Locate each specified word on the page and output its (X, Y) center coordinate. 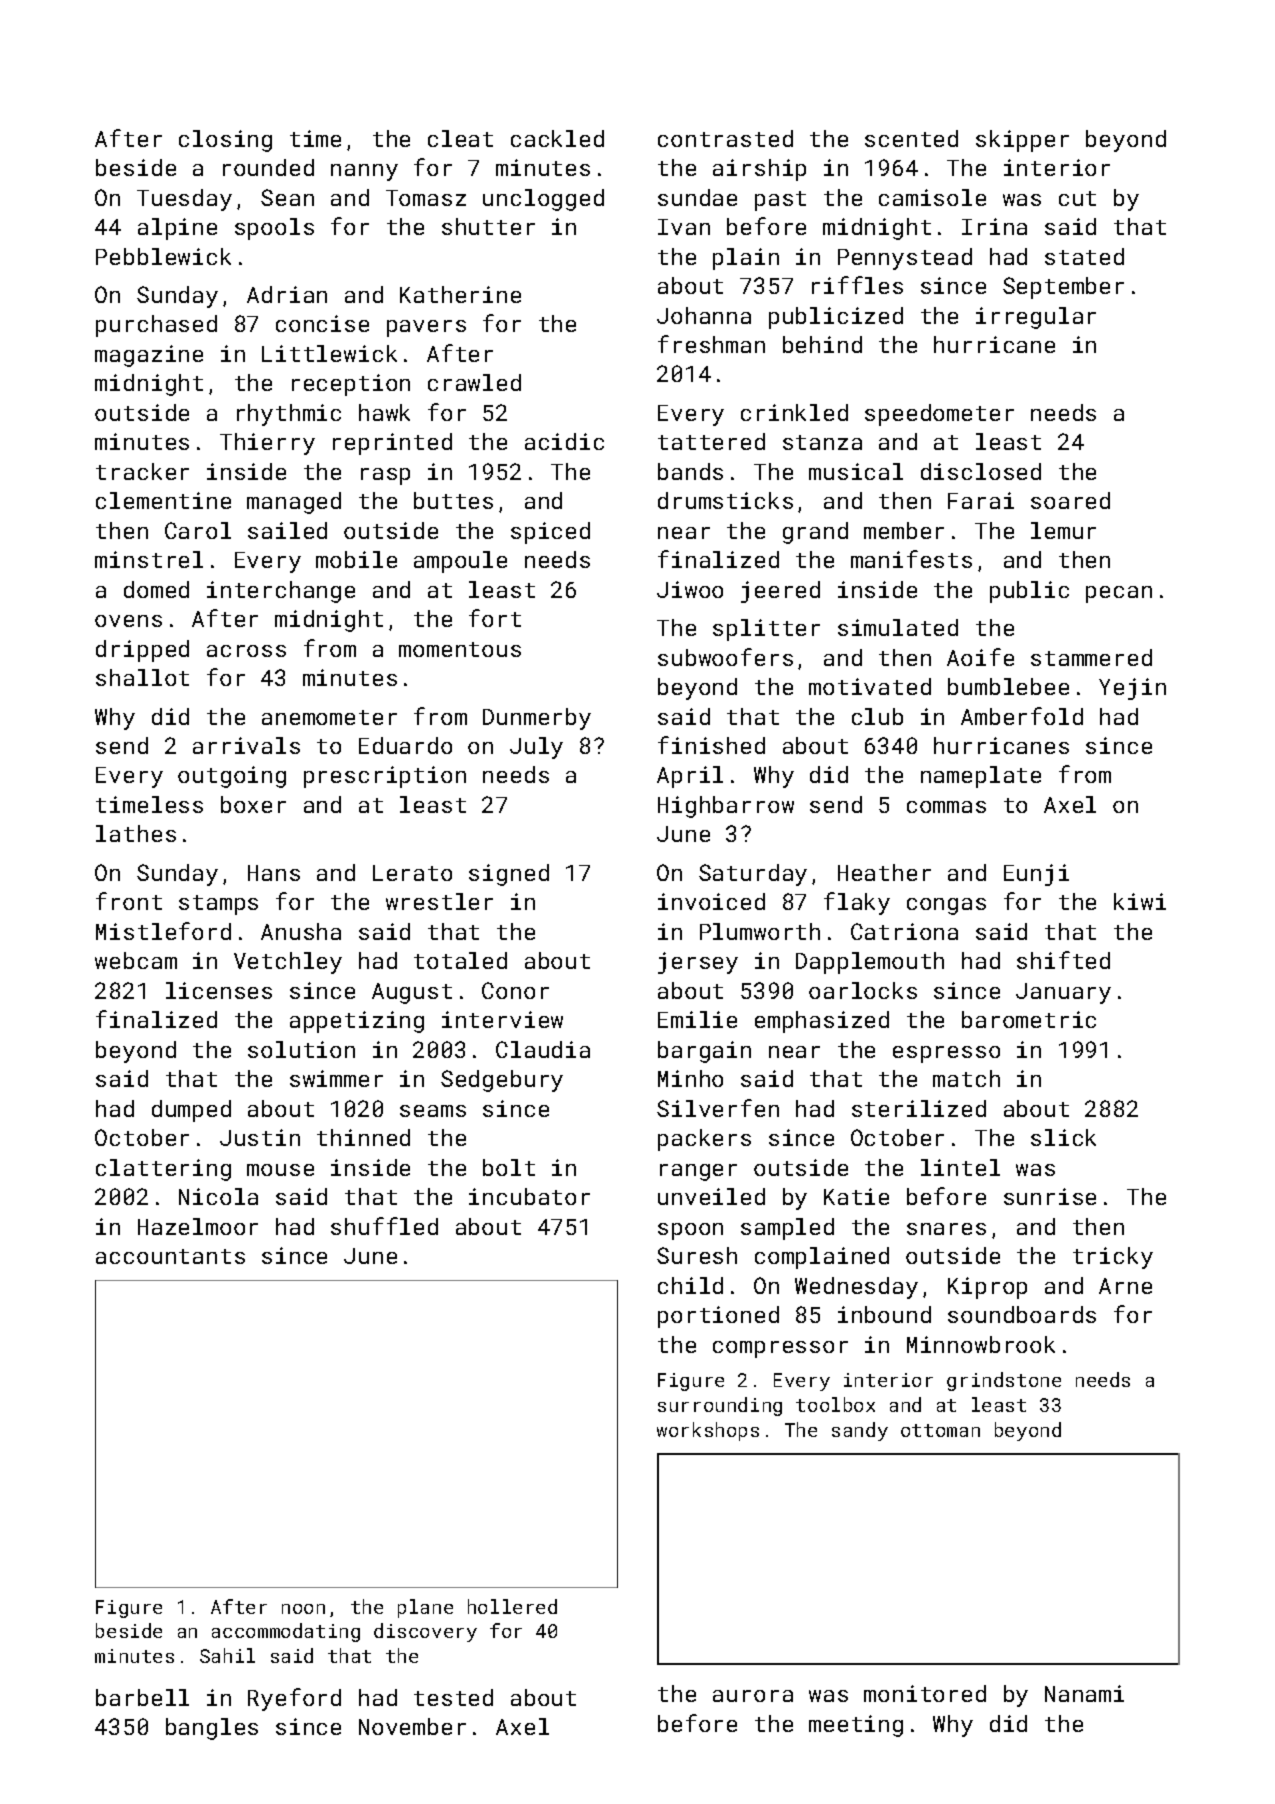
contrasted (725, 138)
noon (303, 1609)
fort (495, 618)
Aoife (980, 657)
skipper (1022, 141)
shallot (142, 677)
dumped (191, 1111)
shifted (1063, 960)
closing (225, 141)
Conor (515, 990)
